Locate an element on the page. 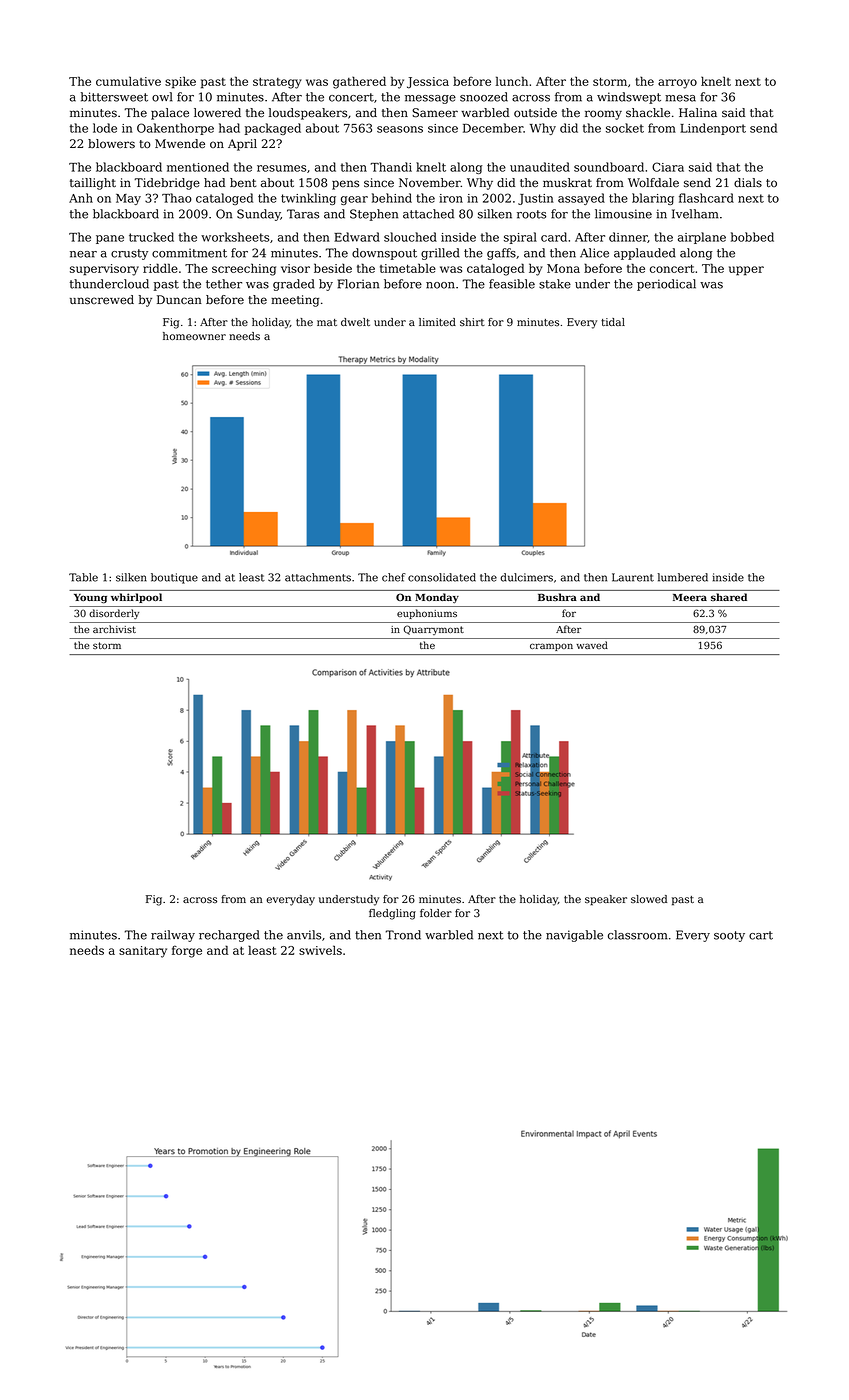  Trond is located at coordinates (403, 935).
